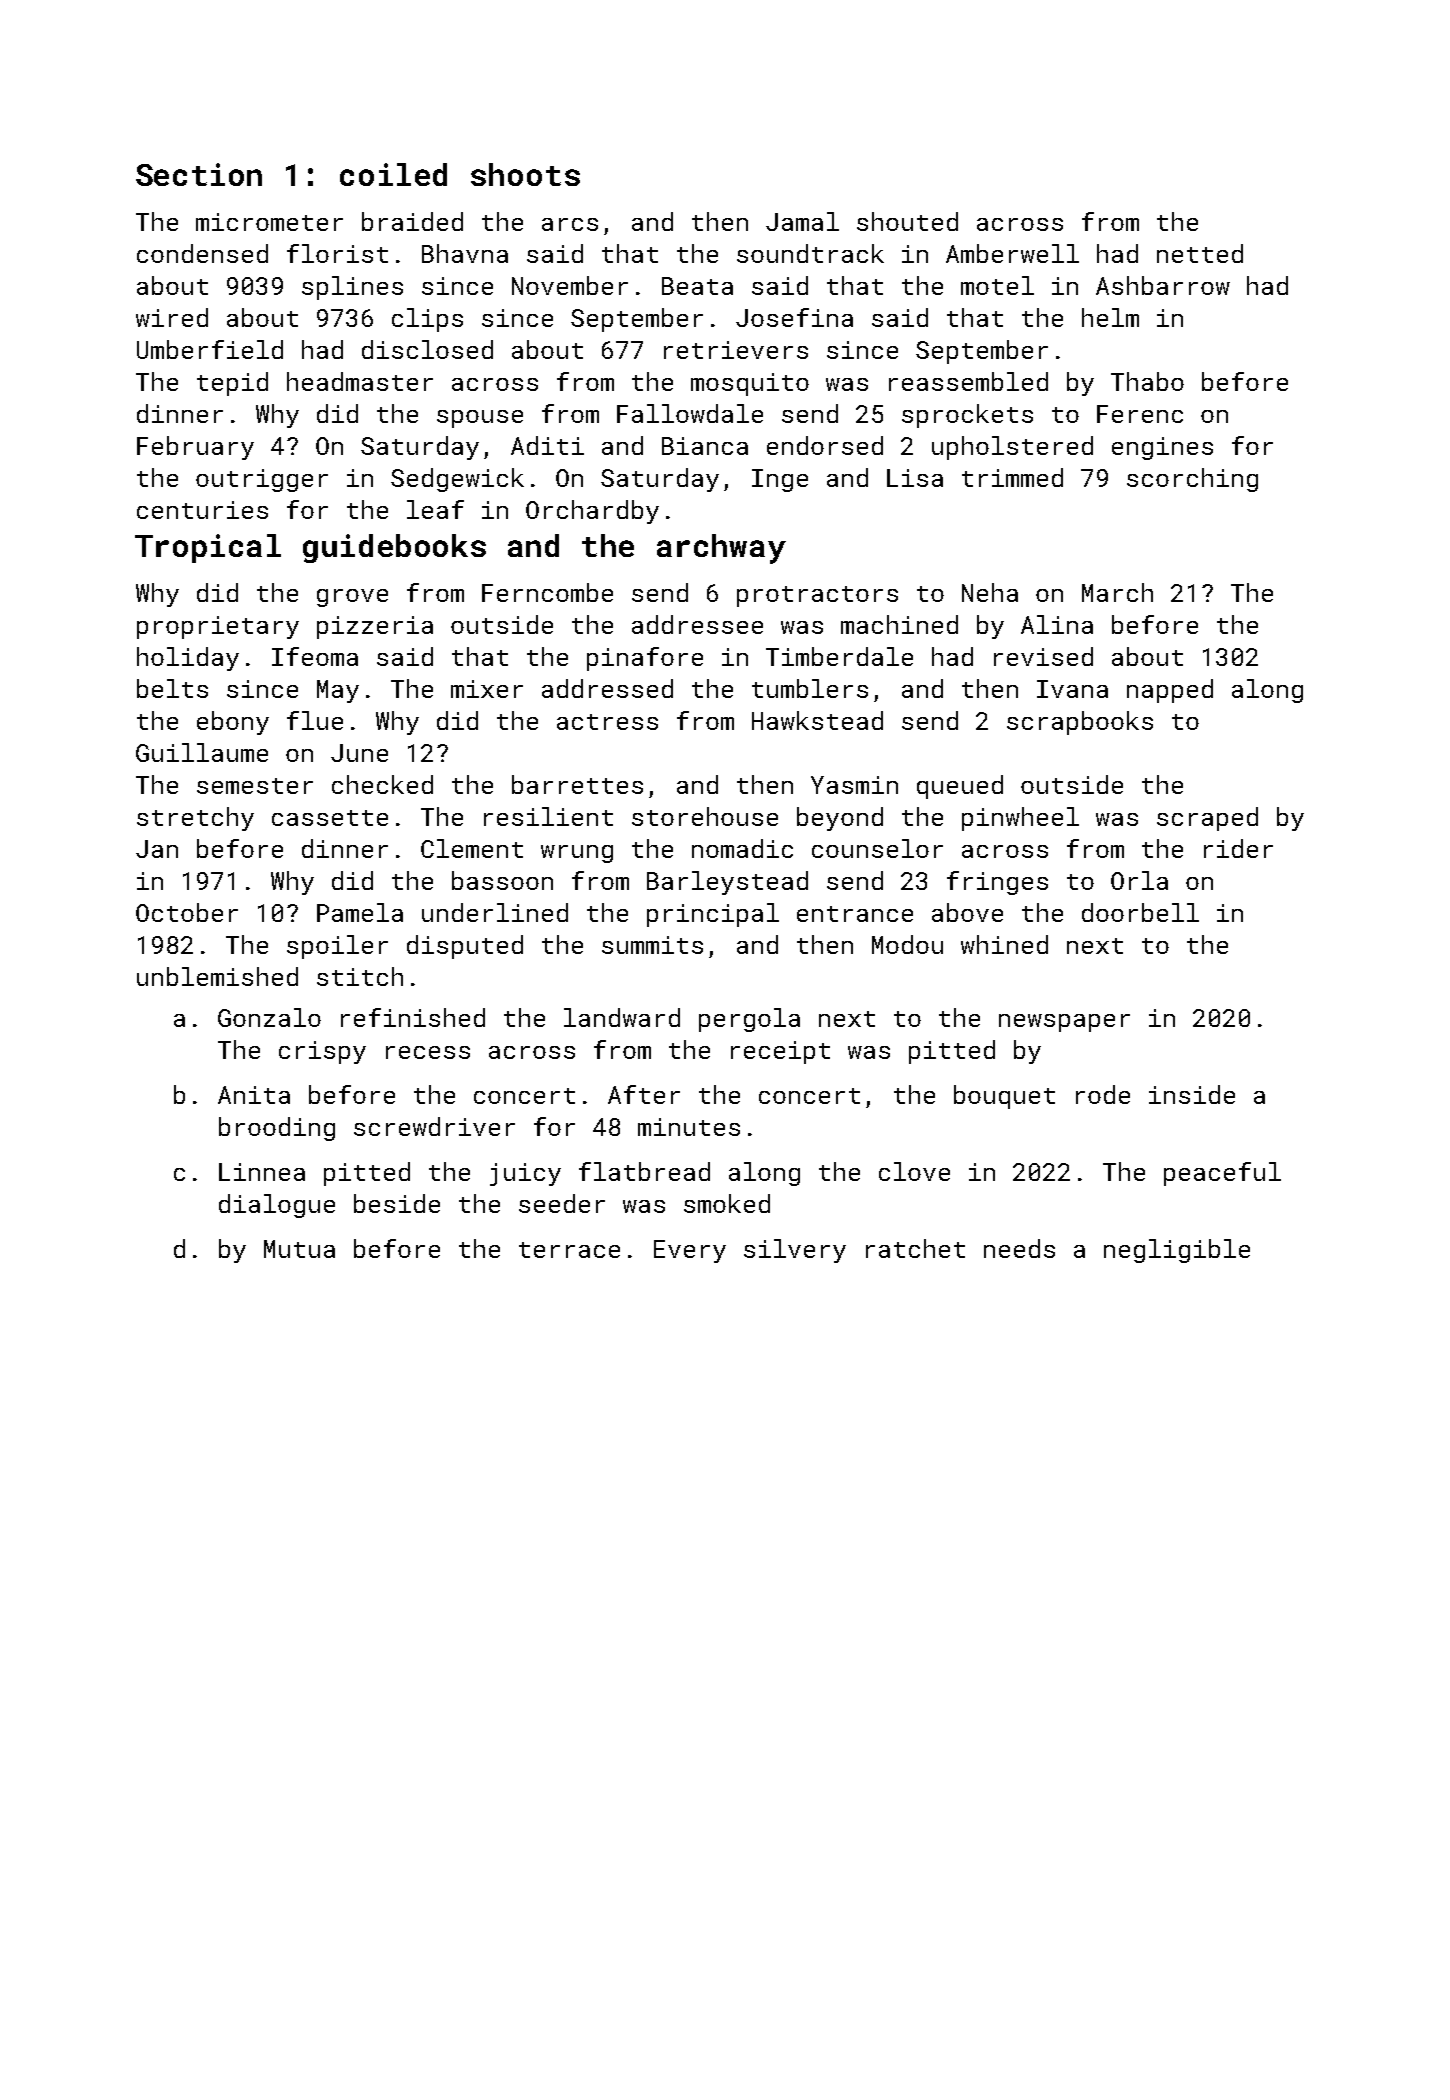 This screenshot has height=2100, width=1450. Describe the element at coordinates (277, 1129) in the screenshot. I see `brooding` at that location.
